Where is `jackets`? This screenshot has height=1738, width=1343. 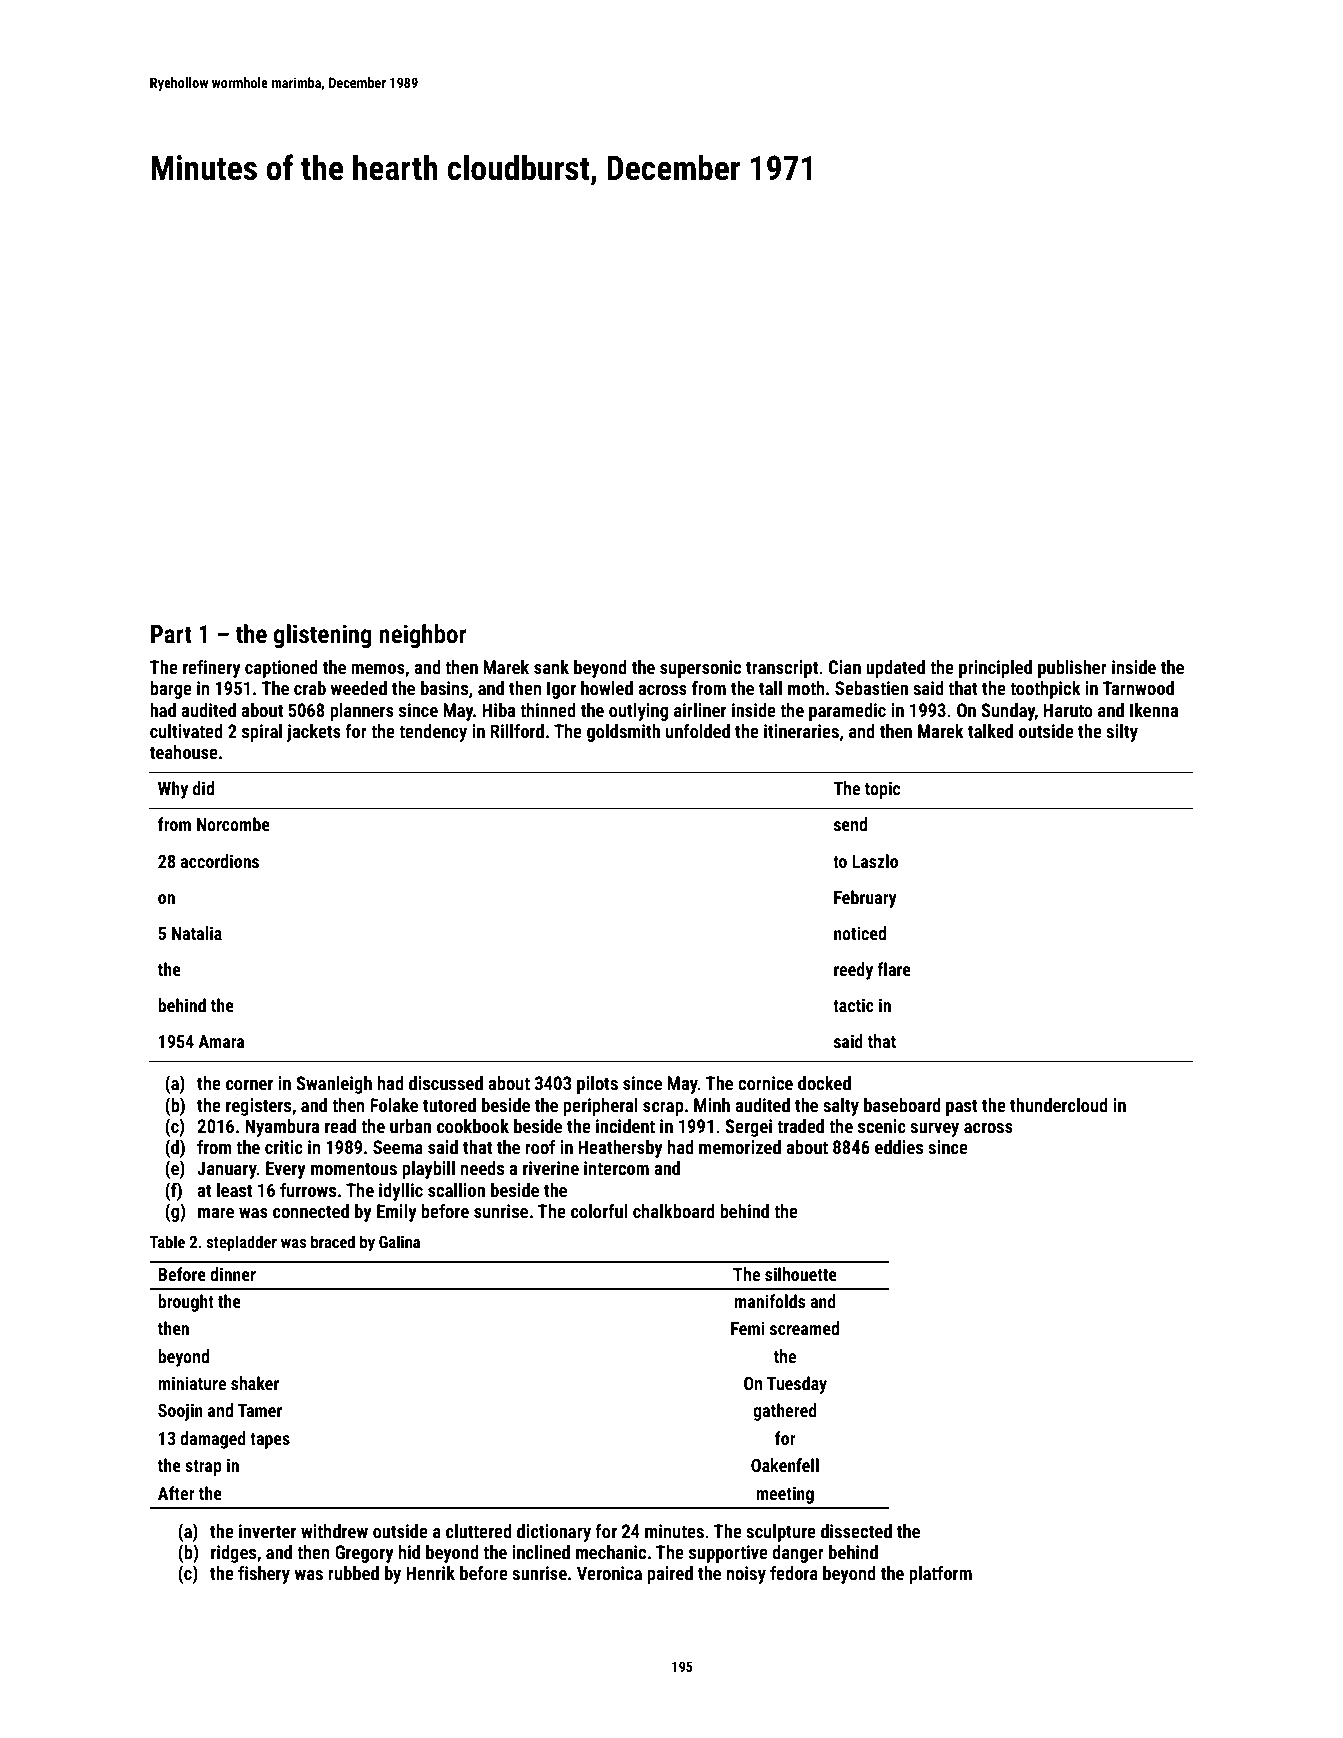 jackets is located at coordinates (314, 733).
